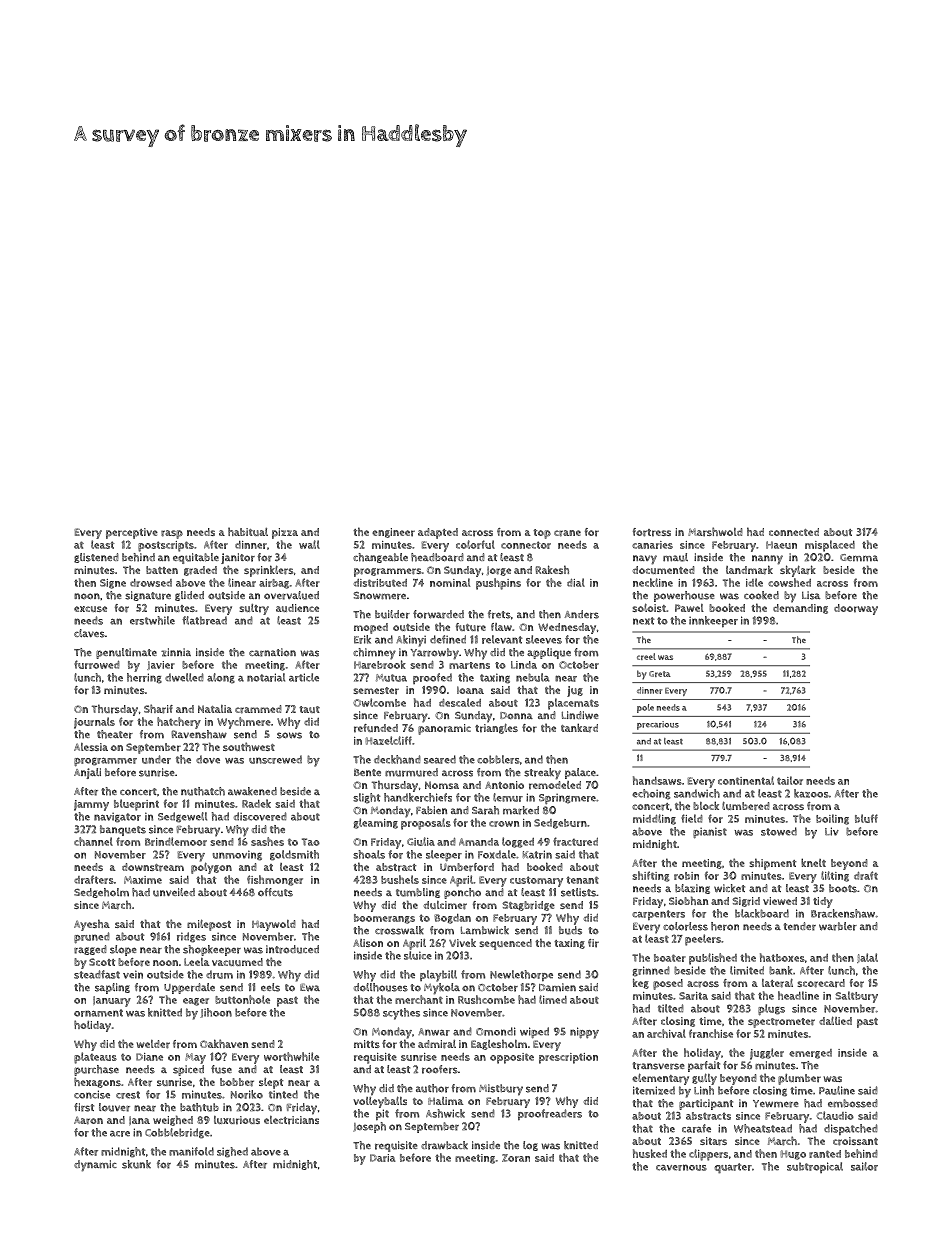 This screenshot has height=1233, width=952. Describe the element at coordinates (790, 780) in the screenshot. I see `tailor` at that location.
